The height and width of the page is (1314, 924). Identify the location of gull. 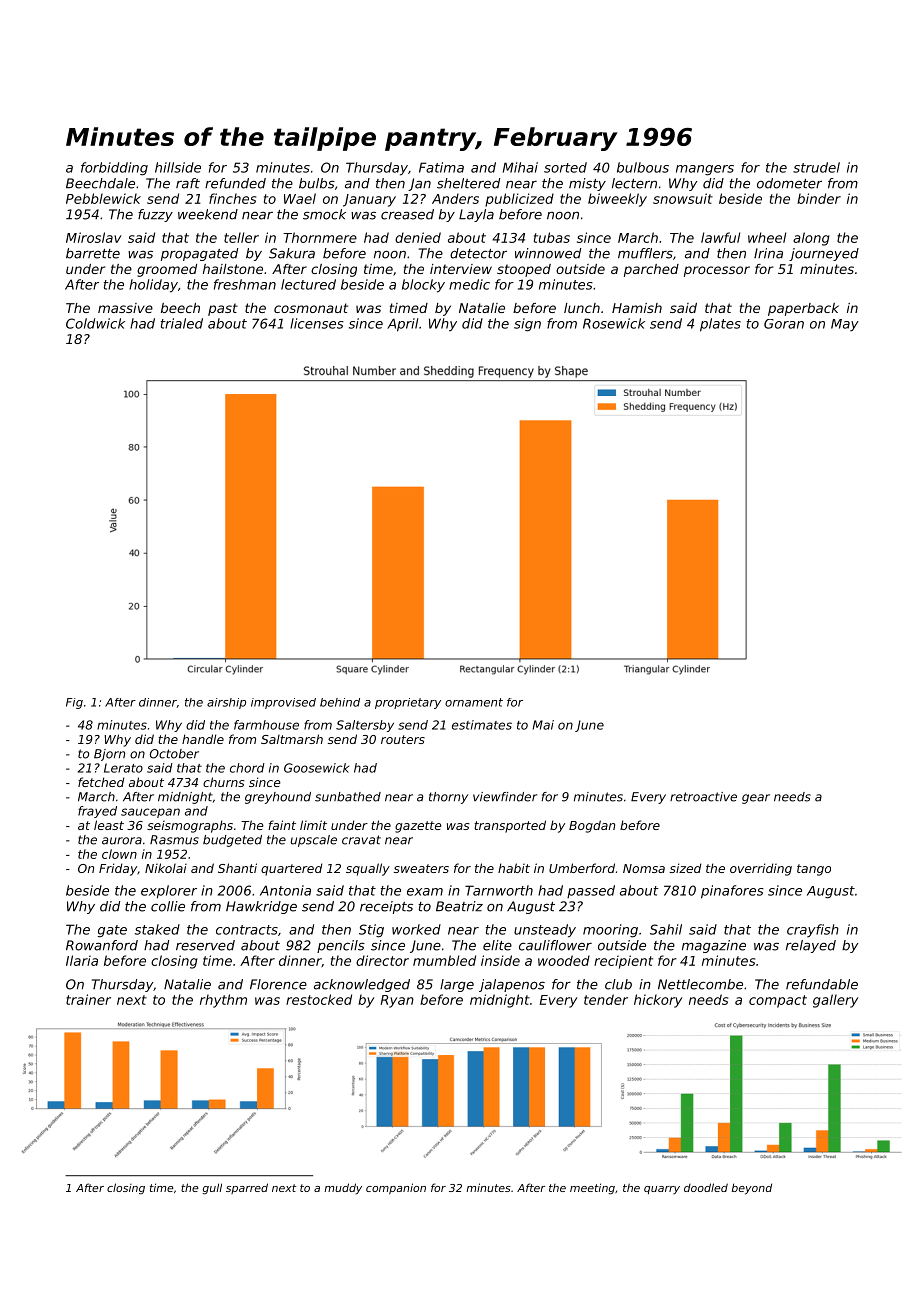
(212, 1189).
